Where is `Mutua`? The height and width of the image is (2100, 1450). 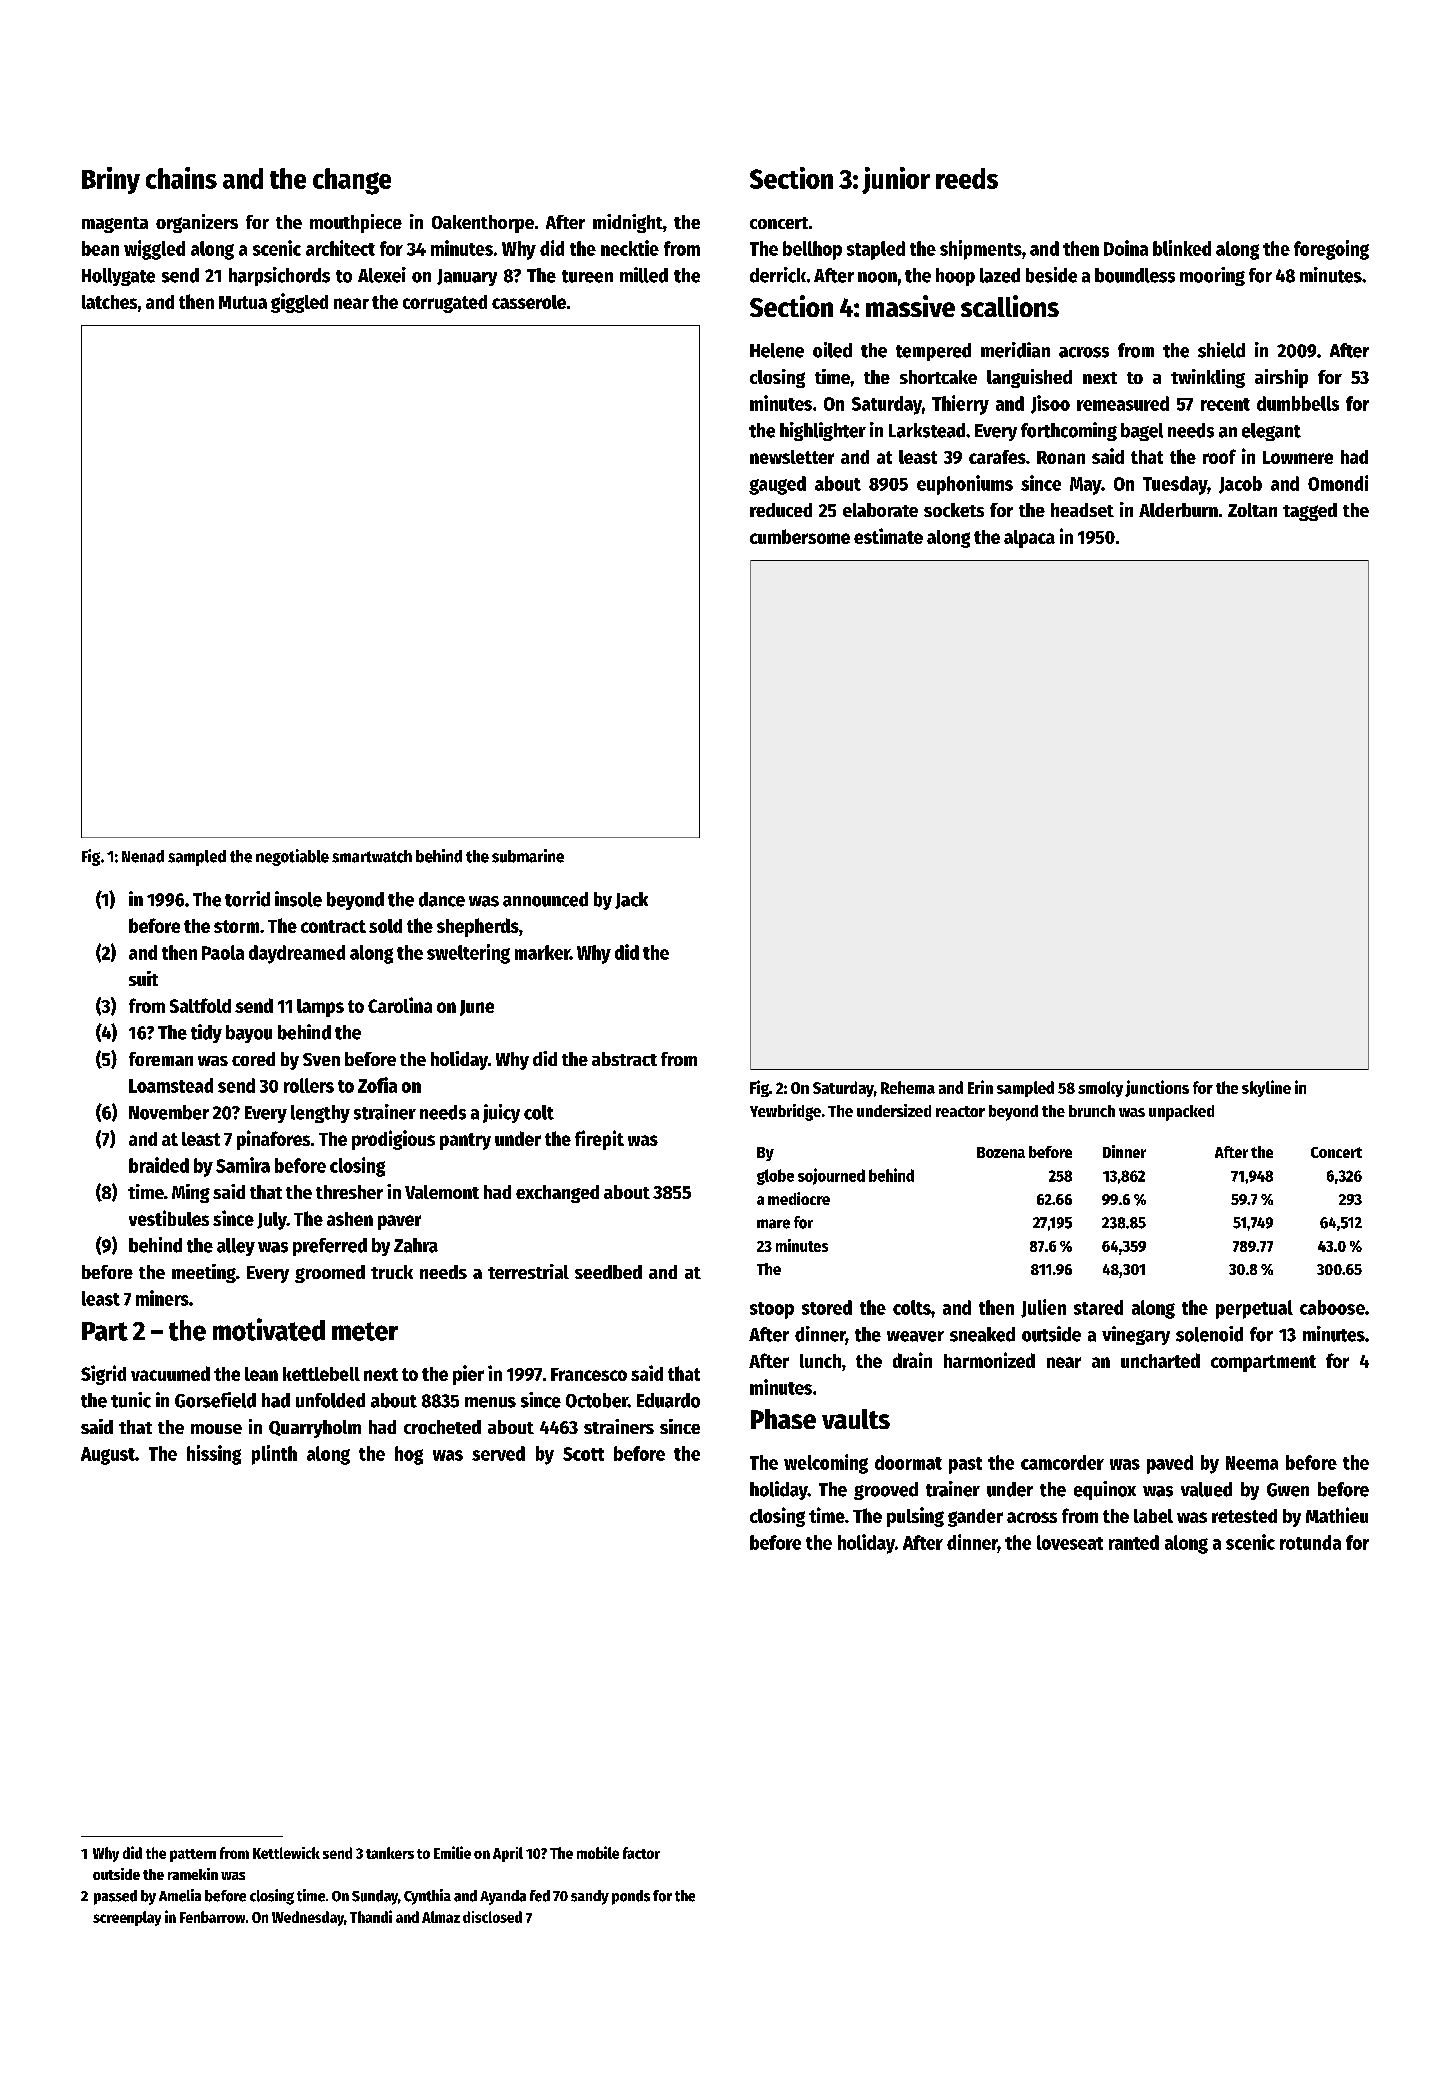 Mutua is located at coordinates (243, 302).
